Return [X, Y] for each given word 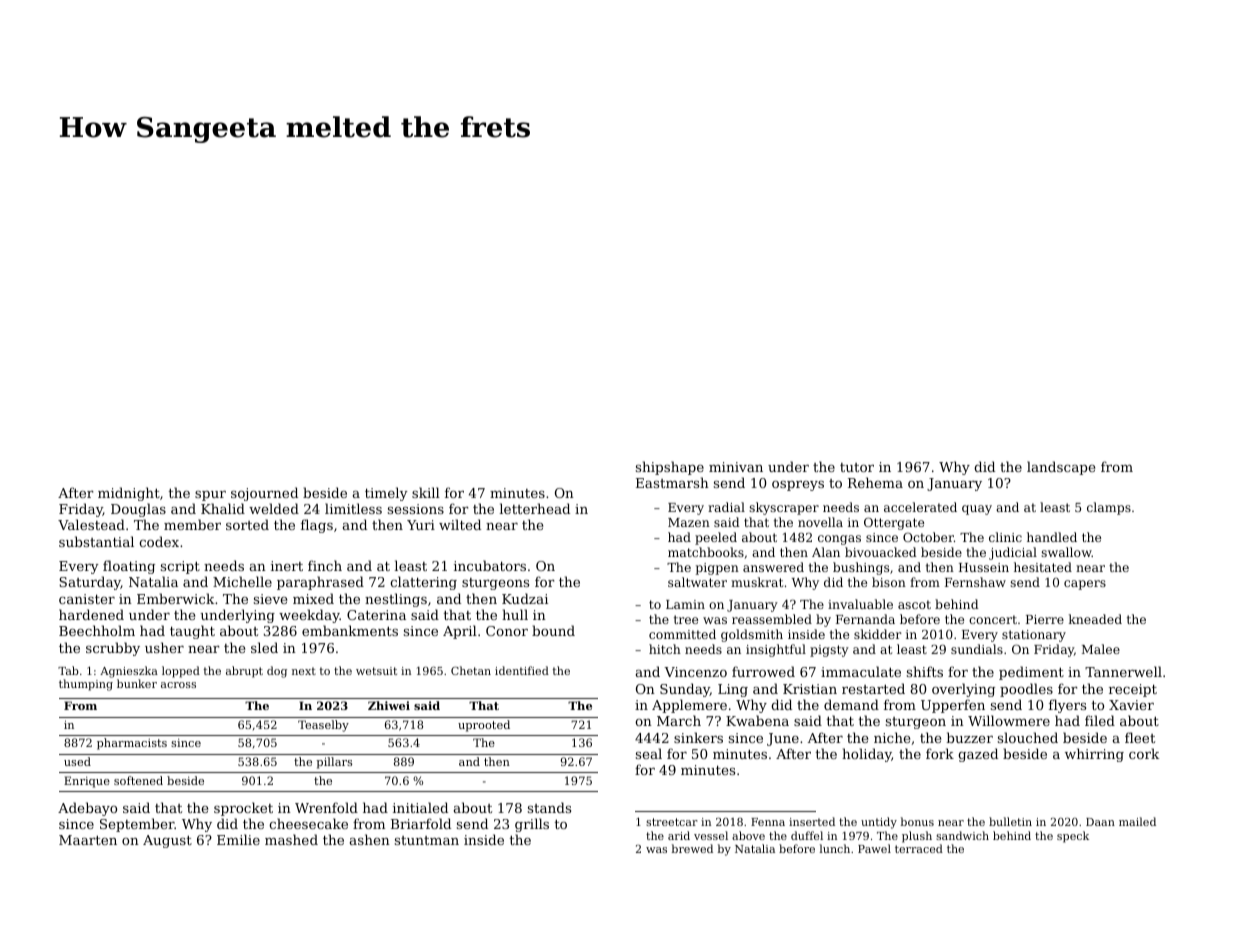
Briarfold [421, 823]
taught [192, 632]
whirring [1094, 755]
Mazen [689, 522]
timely [386, 494]
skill [426, 492]
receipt [1133, 690]
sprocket [243, 809]
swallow [1066, 552]
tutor [857, 467]
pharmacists [132, 744]
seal [649, 753]
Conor [507, 631]
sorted [247, 524]
